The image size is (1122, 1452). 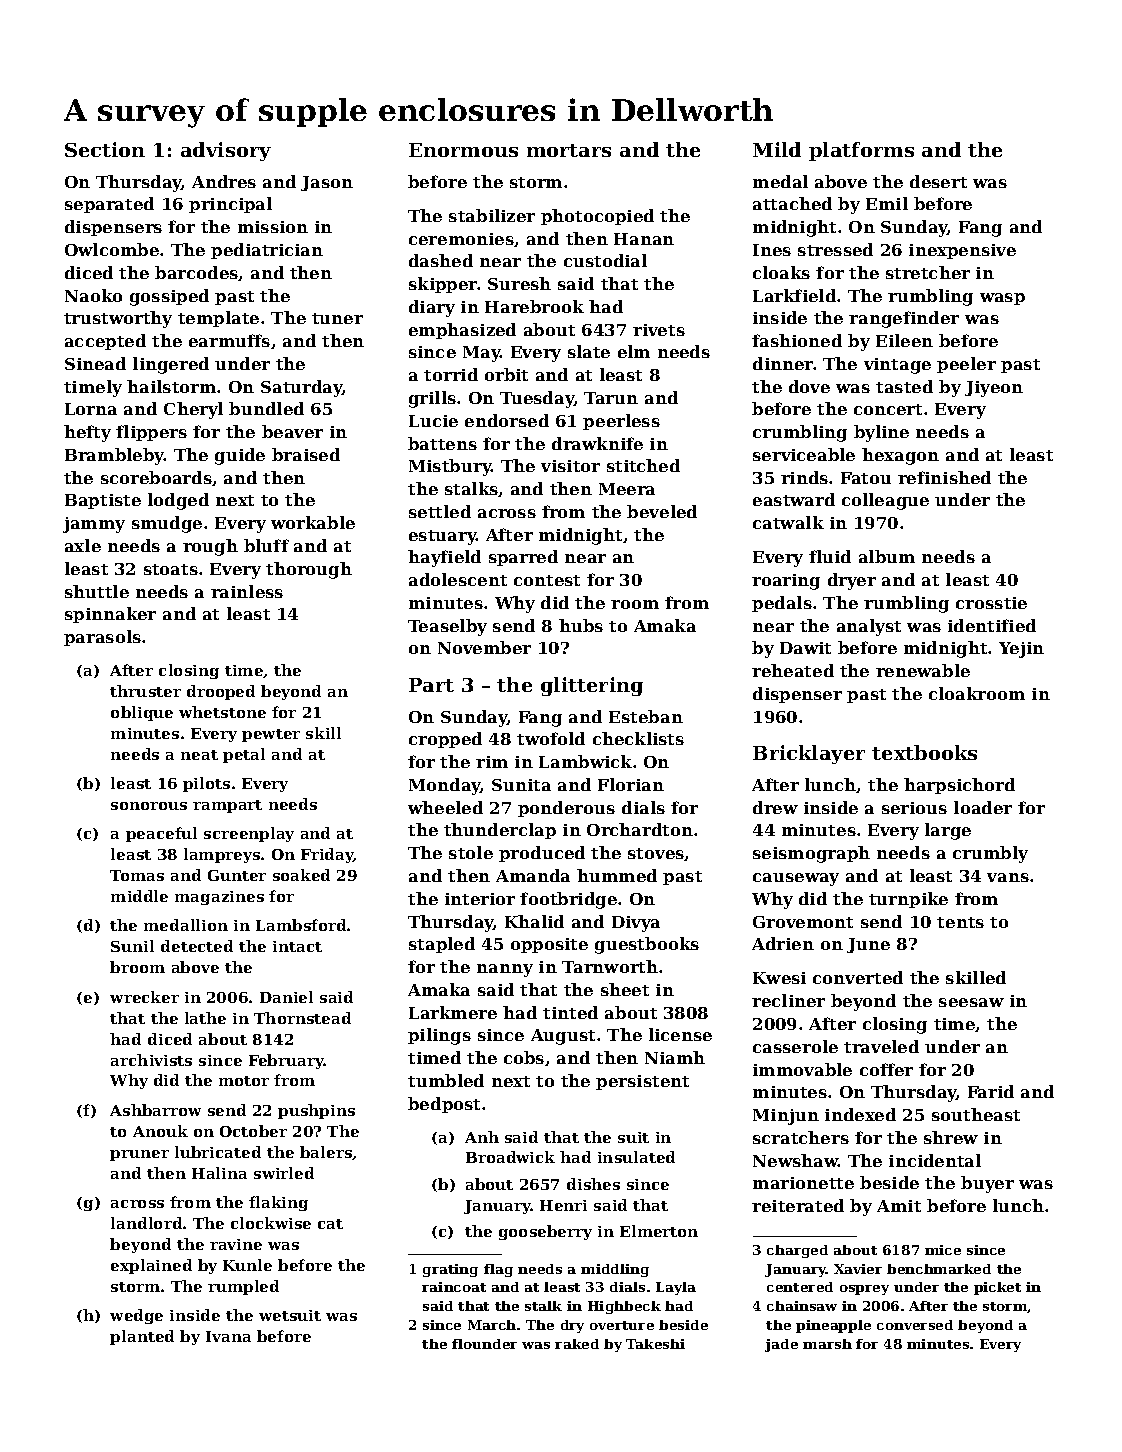 I want to click on tumbled, so click(x=446, y=1080).
